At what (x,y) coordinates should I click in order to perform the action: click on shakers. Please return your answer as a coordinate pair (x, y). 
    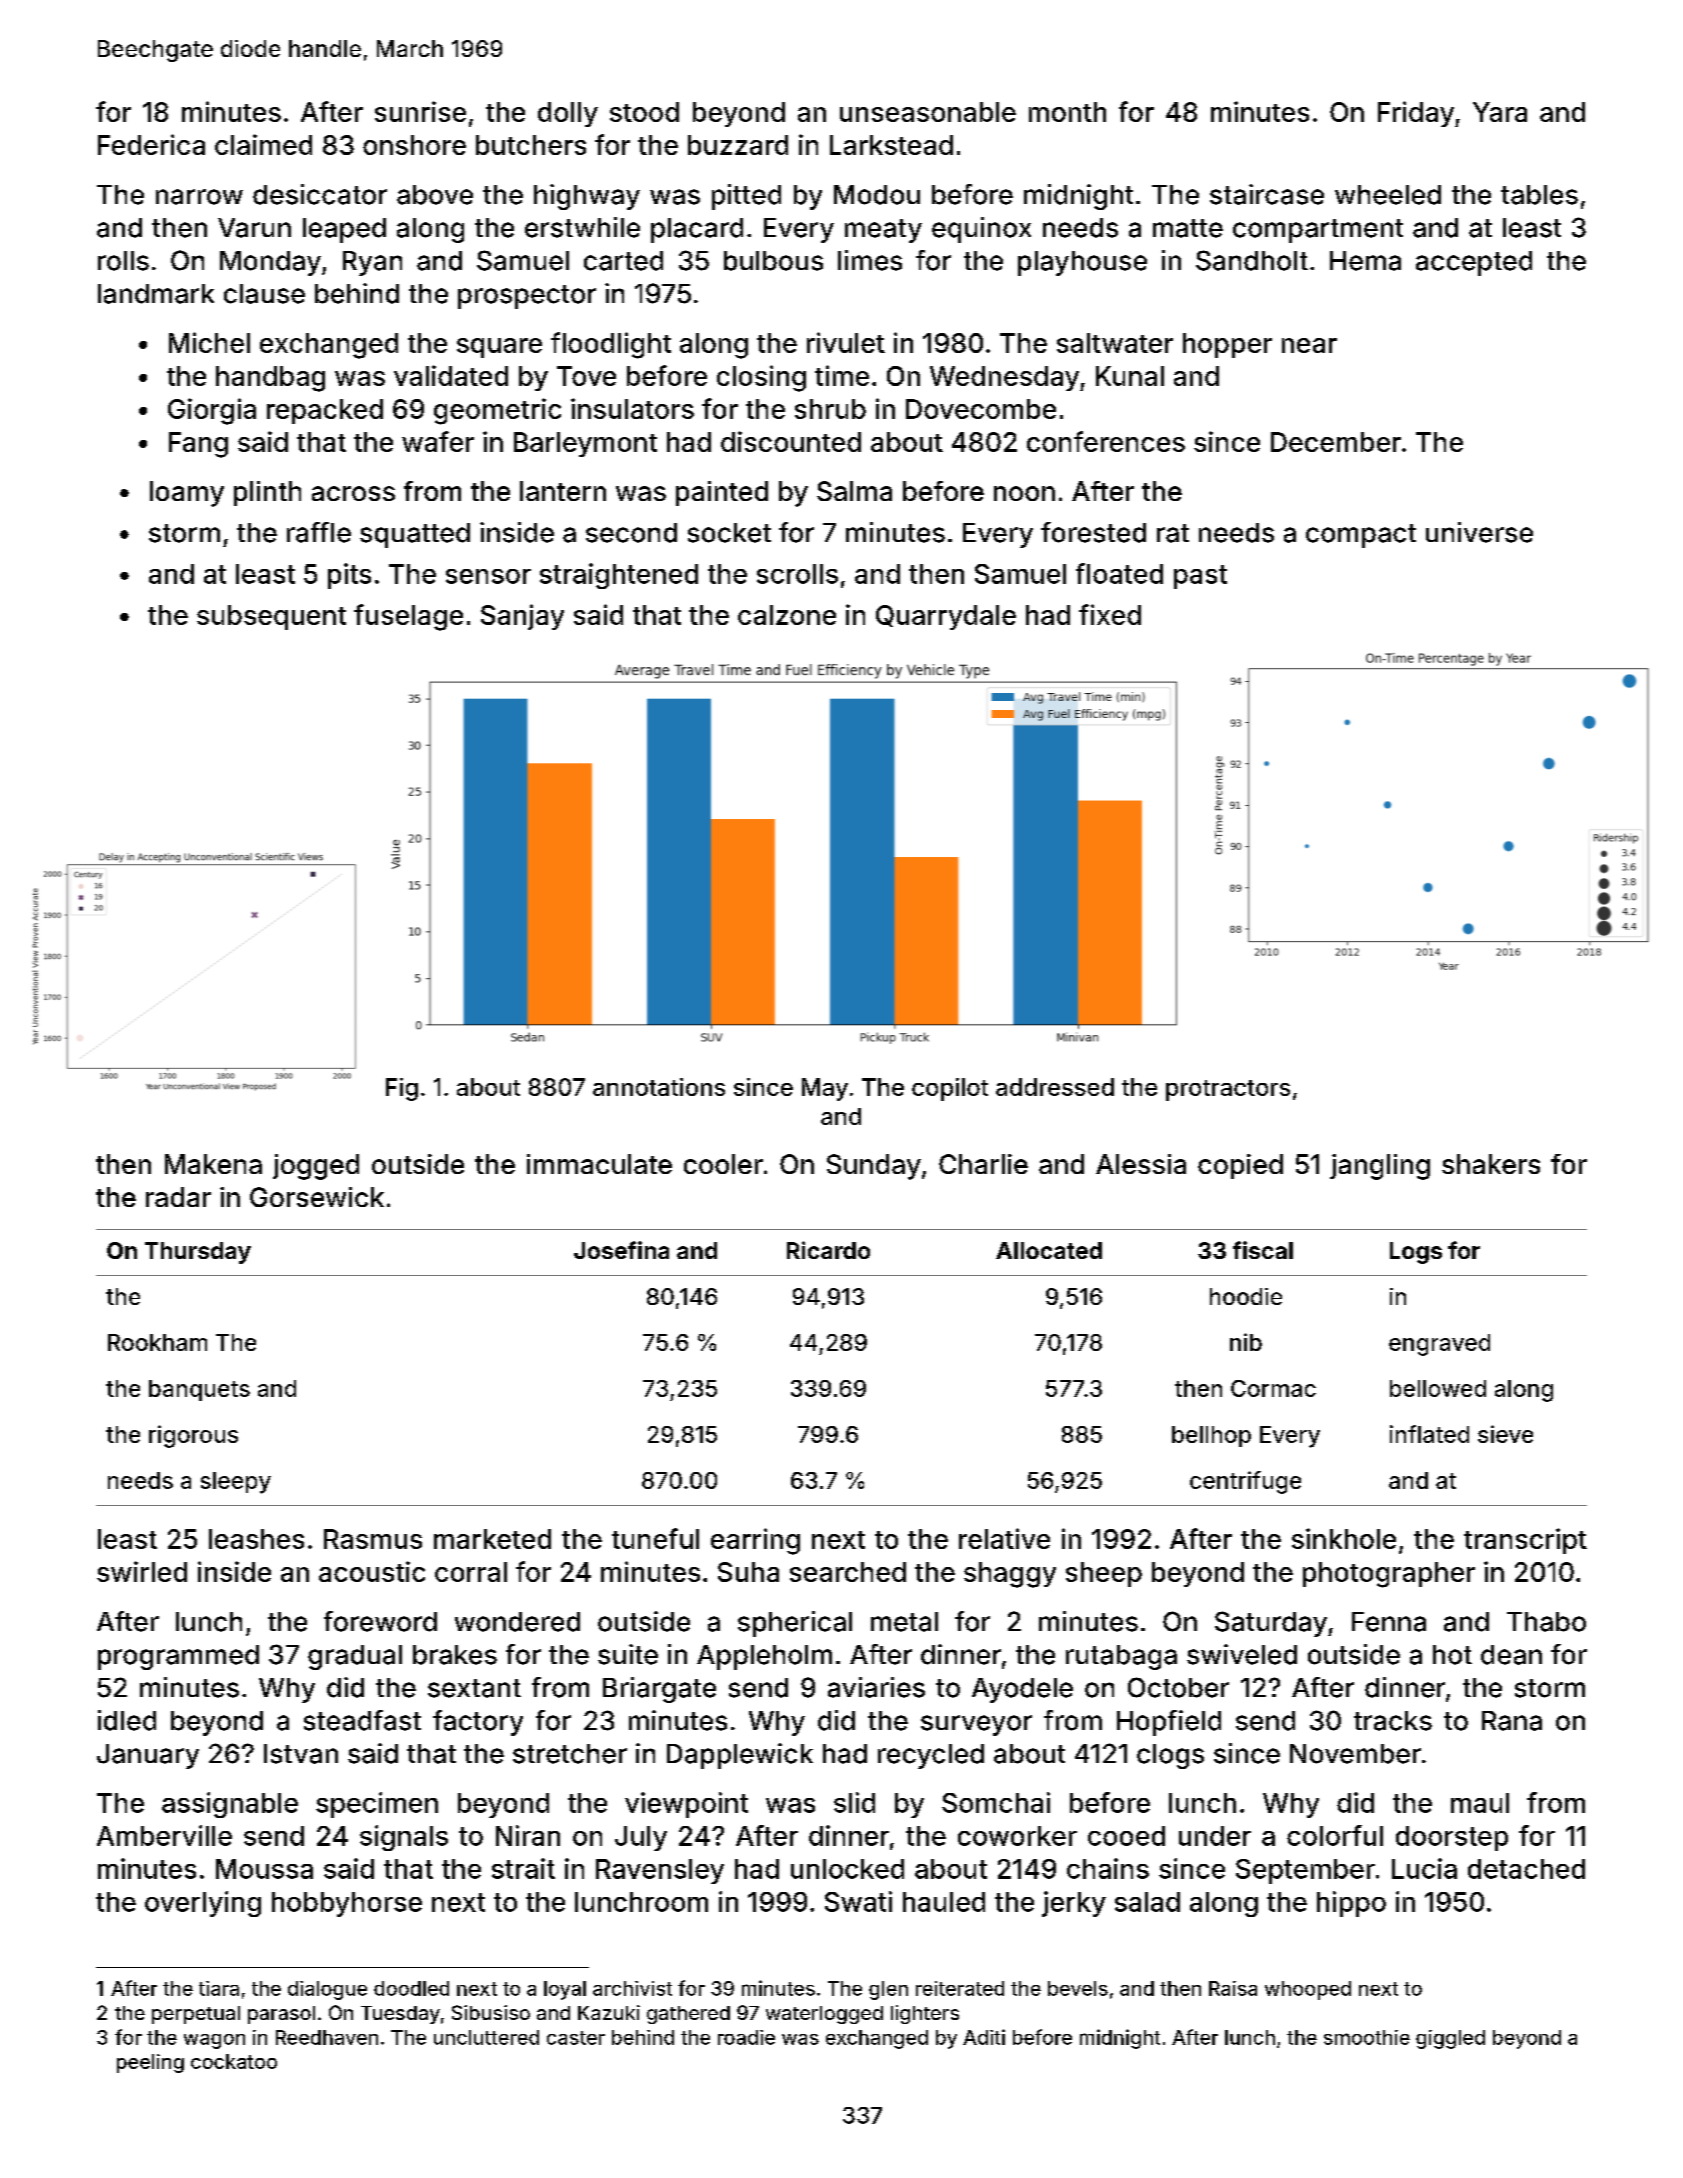
    Looking at the image, I should click on (1491, 1164).
